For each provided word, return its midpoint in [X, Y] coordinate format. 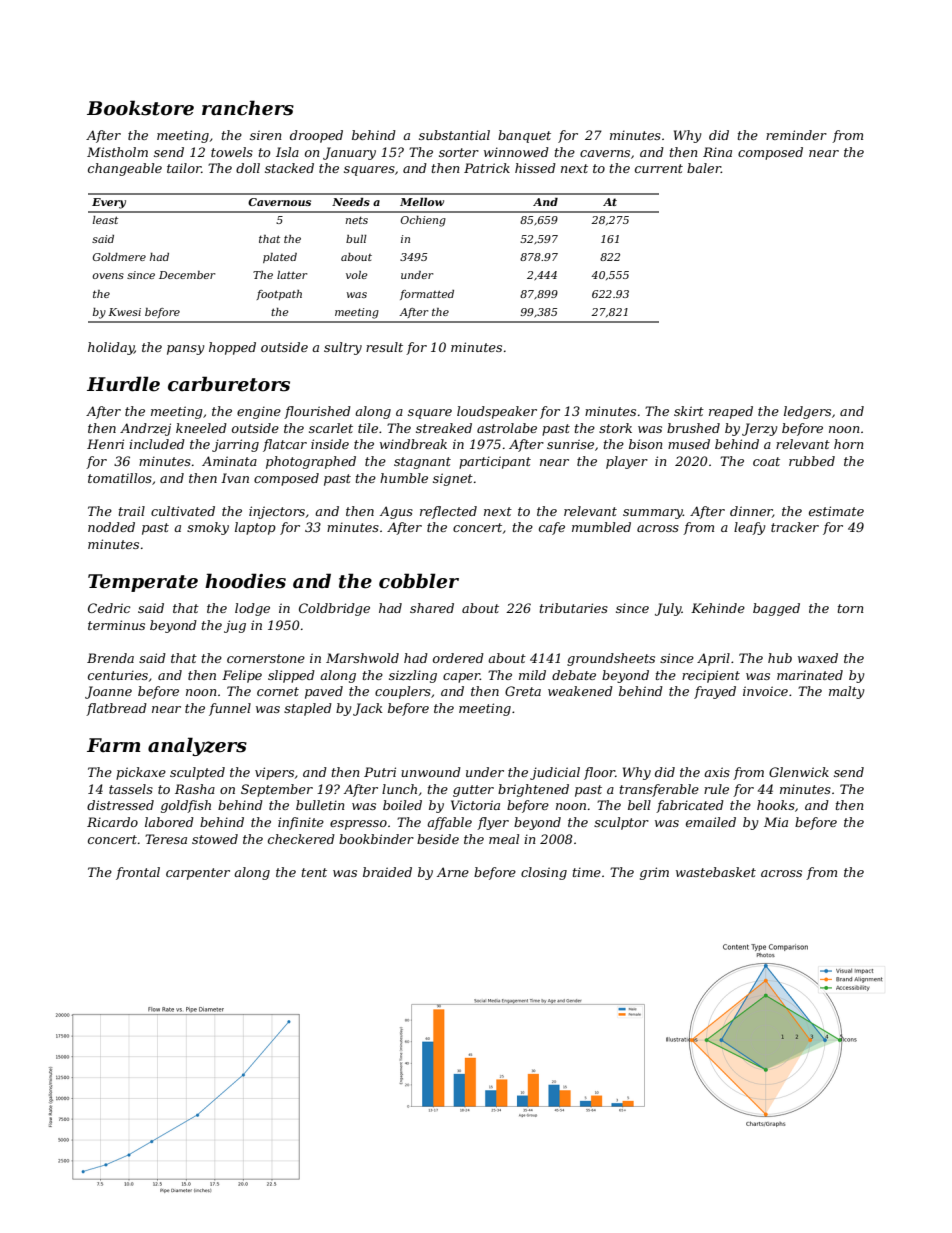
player [627, 462]
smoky [208, 528]
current [659, 168]
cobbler [419, 581]
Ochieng [423, 221]
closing [544, 873]
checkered [301, 839]
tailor [184, 168]
